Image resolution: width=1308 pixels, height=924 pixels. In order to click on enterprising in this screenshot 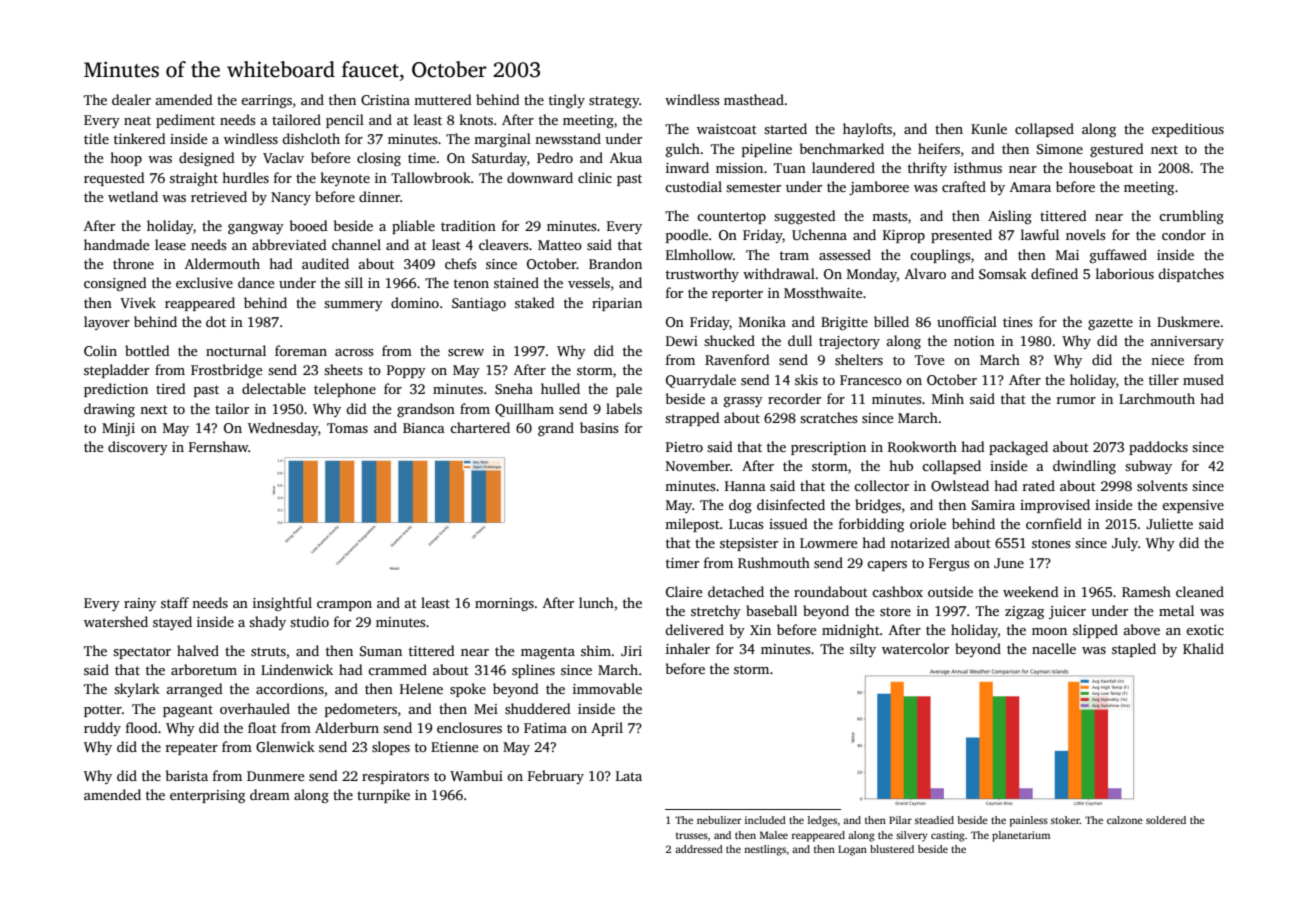, I will do `click(207, 796)`.
